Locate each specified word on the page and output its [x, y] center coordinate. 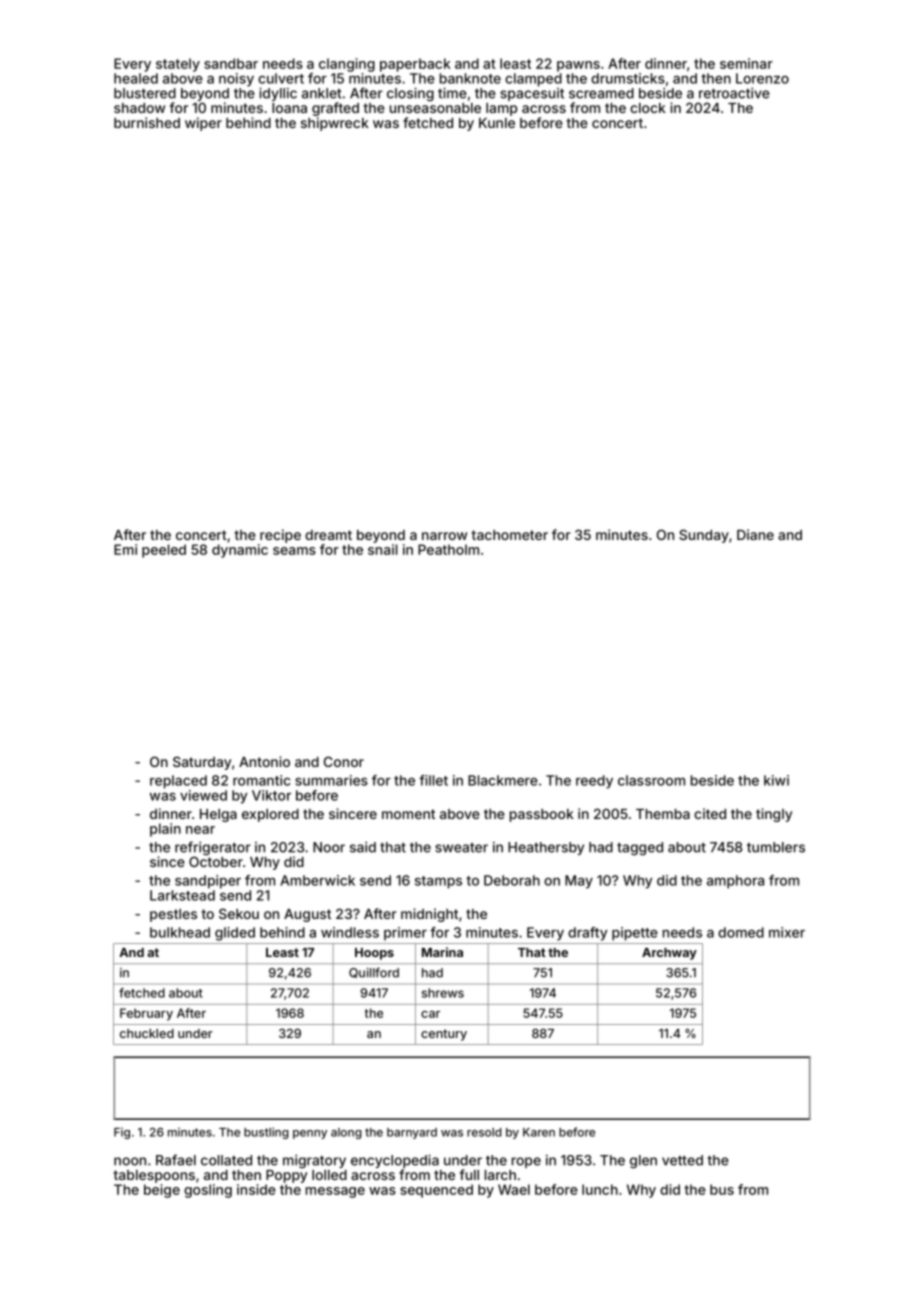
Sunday [704, 536]
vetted [682, 1160]
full [469, 1174]
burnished [147, 122]
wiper [203, 124]
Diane [755, 534]
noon [130, 1161]
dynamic [240, 551]
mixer [787, 932]
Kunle [497, 123]
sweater [461, 848]
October [216, 861]
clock [648, 108]
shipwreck [335, 124]
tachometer [510, 535]
